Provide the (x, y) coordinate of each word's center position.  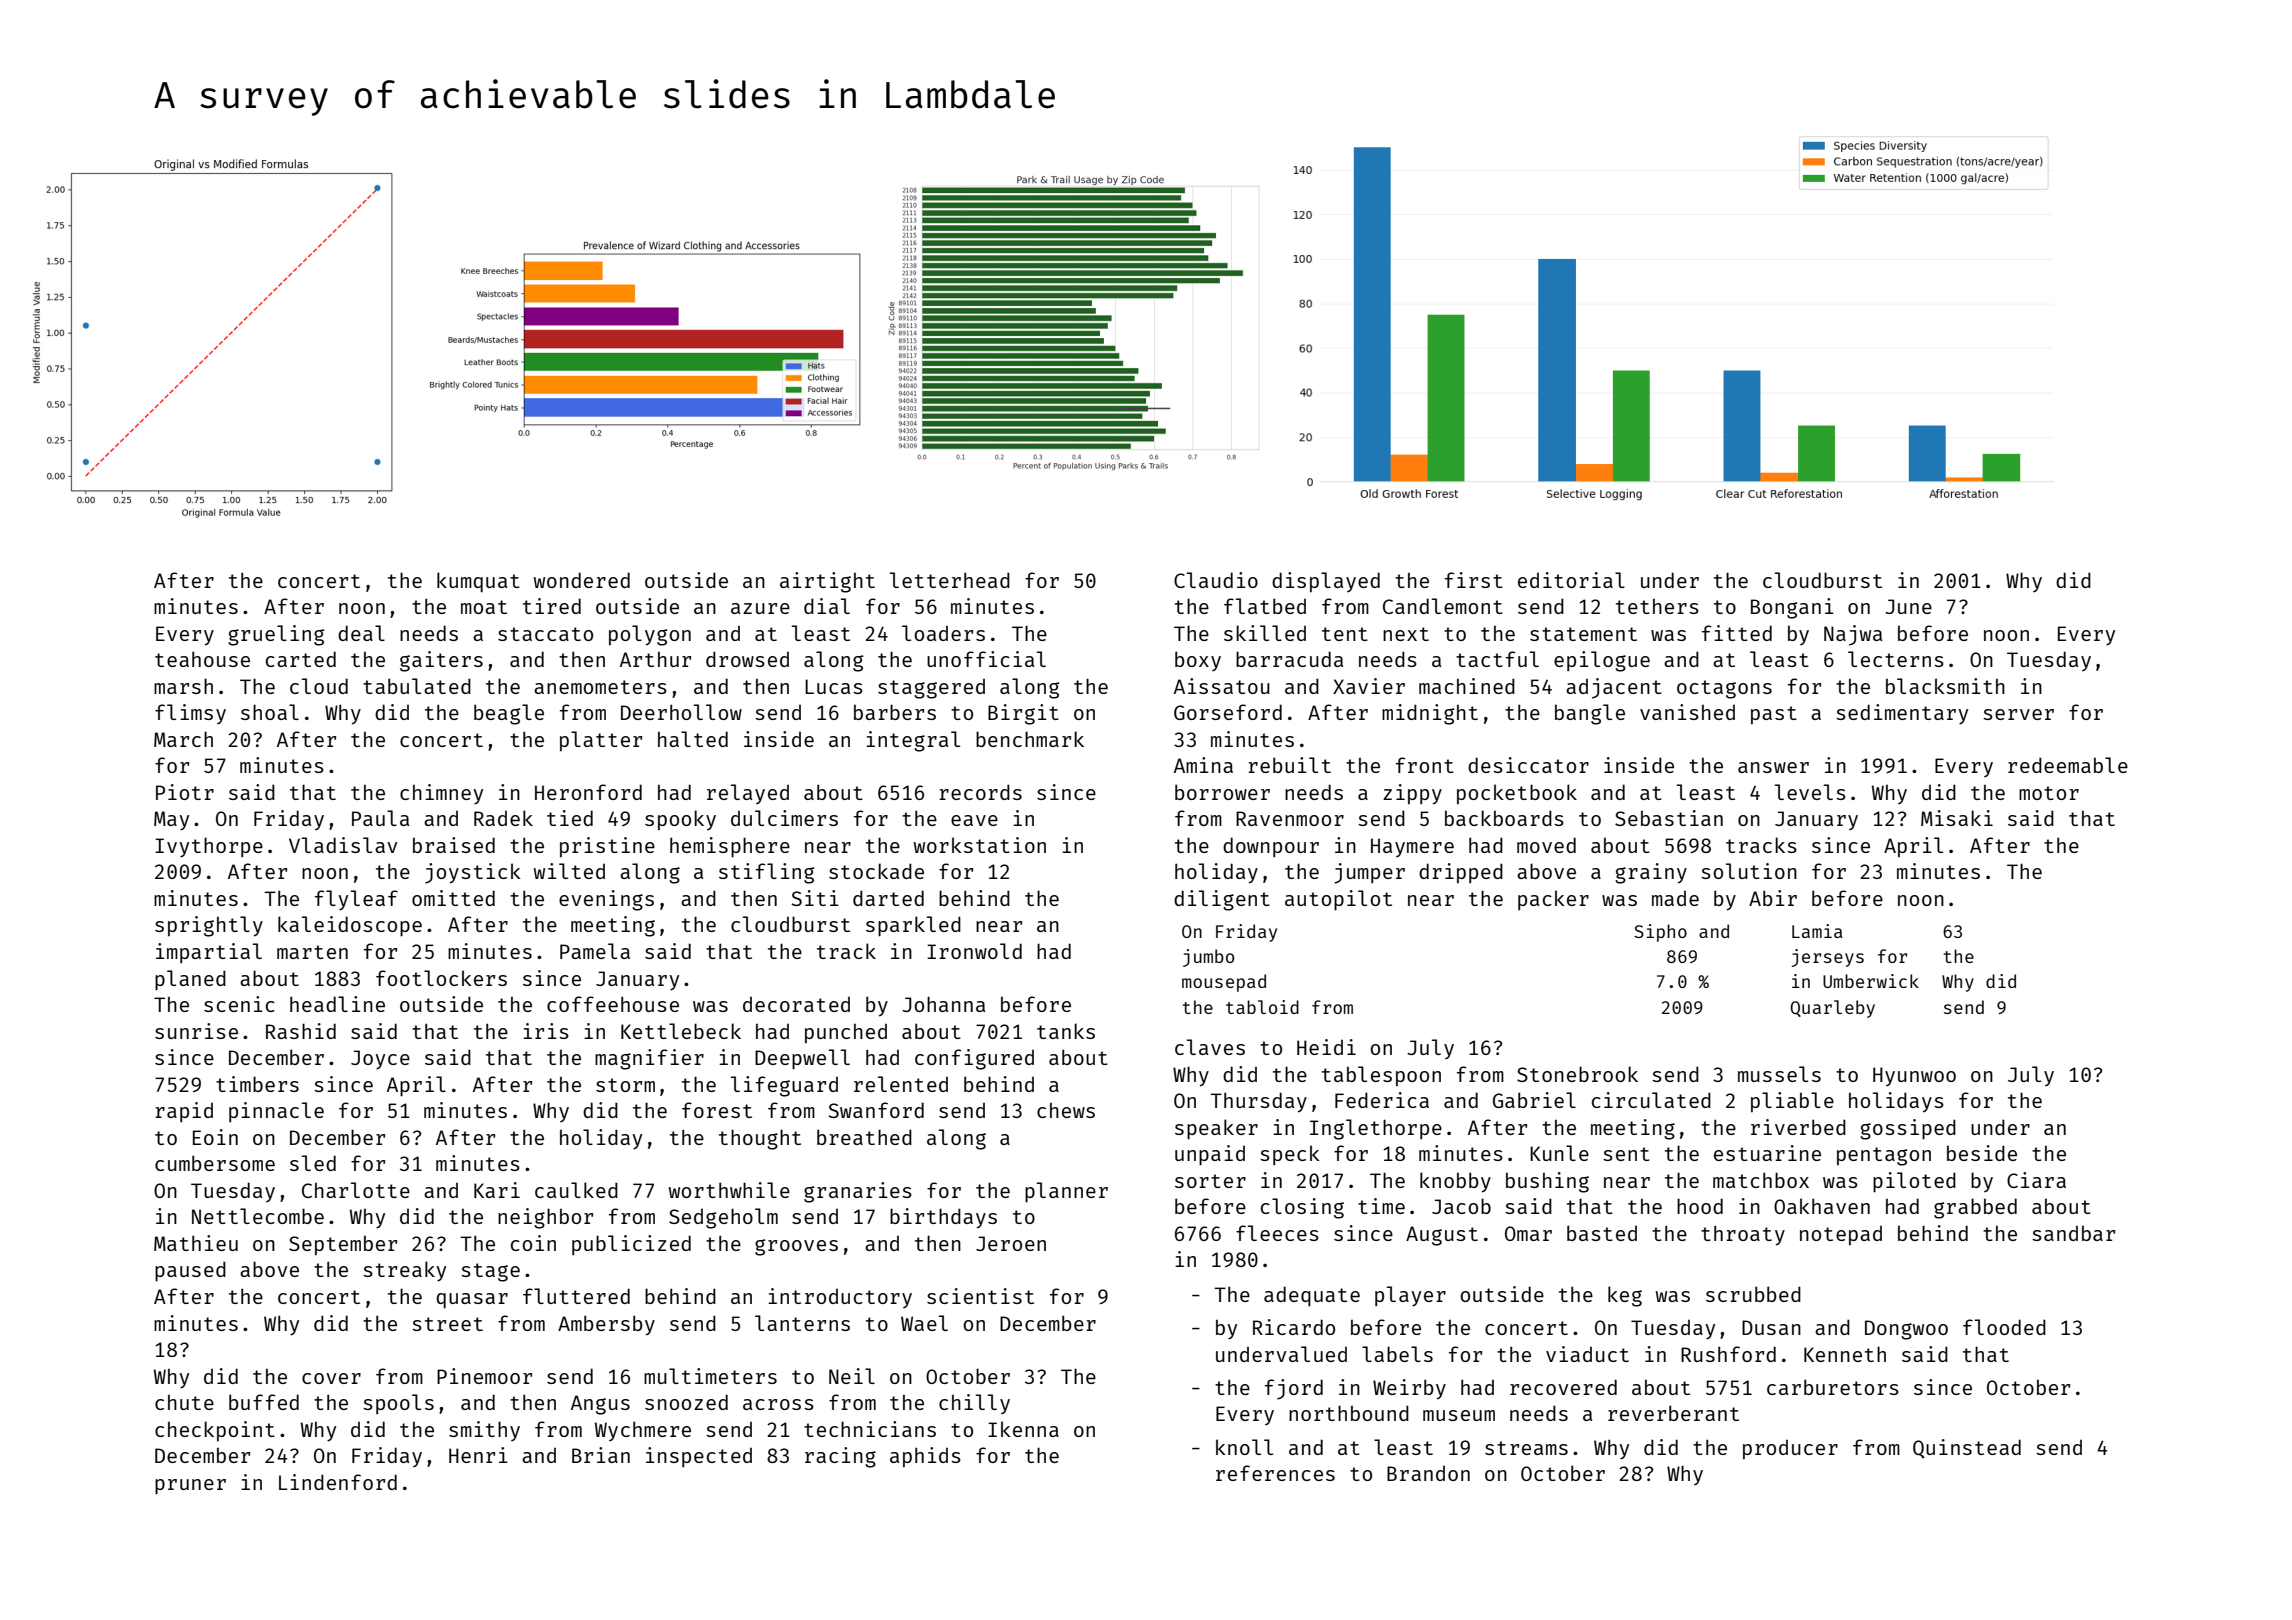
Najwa (1853, 635)
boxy (1198, 661)
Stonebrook (1577, 1074)
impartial (209, 953)
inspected (699, 1457)
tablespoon (1381, 1076)
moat (484, 607)
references (1275, 1473)
